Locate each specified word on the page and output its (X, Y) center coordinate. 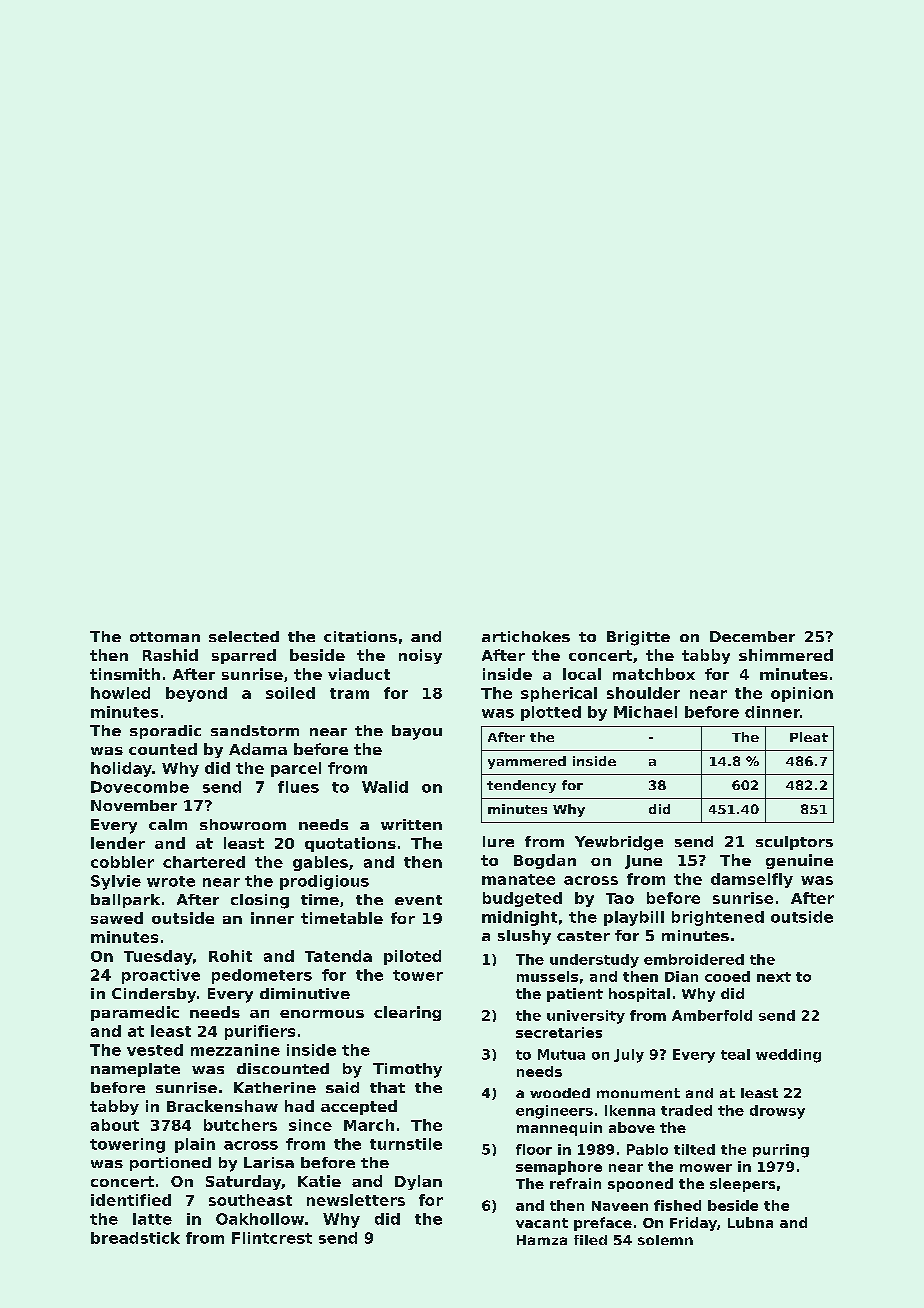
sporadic (165, 732)
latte (152, 1219)
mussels (547, 976)
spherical (559, 694)
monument (638, 1093)
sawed (117, 918)
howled (120, 693)
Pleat (809, 737)
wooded (560, 1093)
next (774, 977)
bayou (417, 732)
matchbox (654, 674)
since (310, 1125)
